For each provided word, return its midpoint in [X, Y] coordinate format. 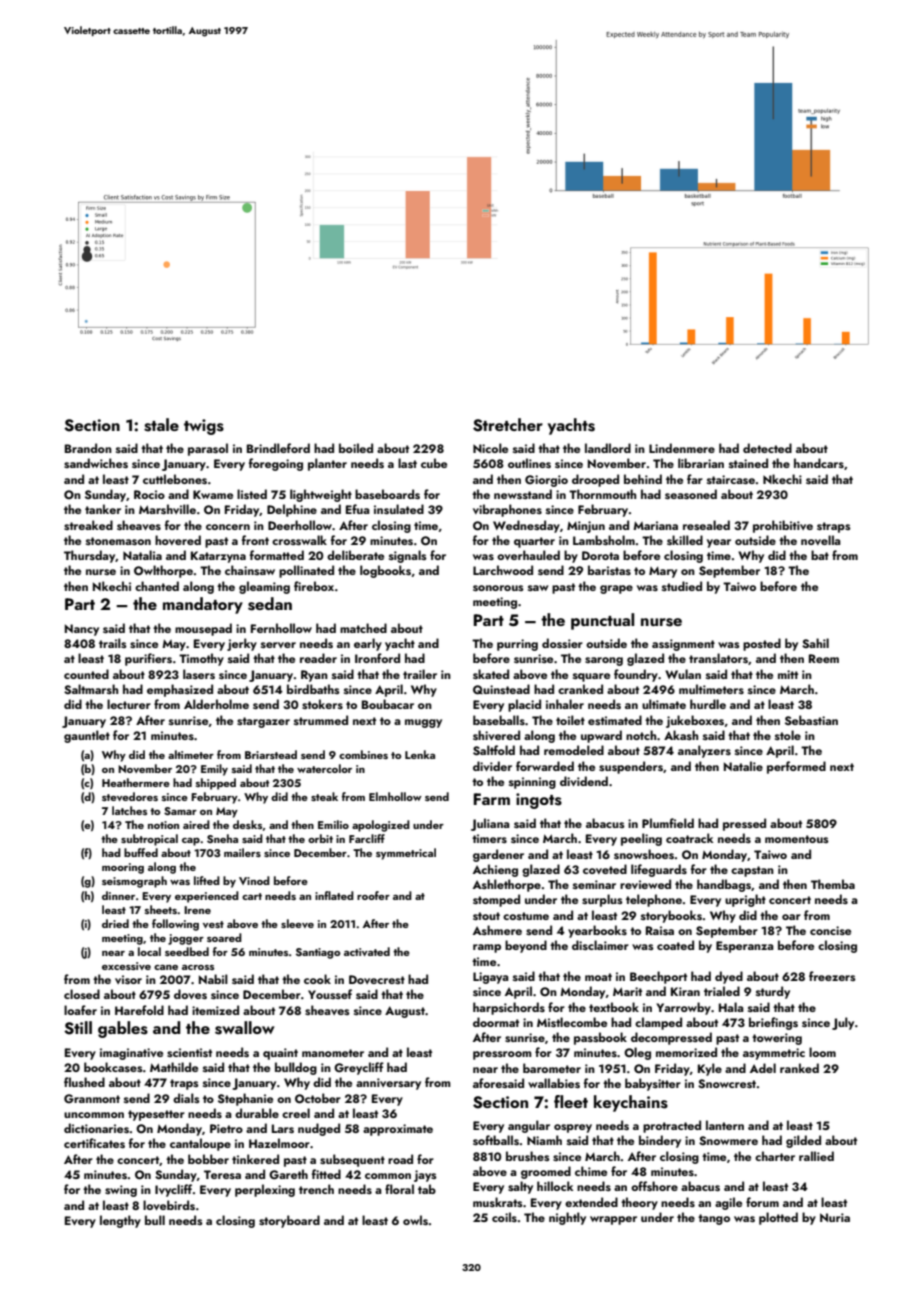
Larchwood [503, 570]
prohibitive [783, 526]
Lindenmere [682, 448]
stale [161, 425]
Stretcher [508, 425]
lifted [207, 880]
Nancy [82, 630]
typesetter [156, 1115]
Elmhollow [395, 796]
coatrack [690, 838]
